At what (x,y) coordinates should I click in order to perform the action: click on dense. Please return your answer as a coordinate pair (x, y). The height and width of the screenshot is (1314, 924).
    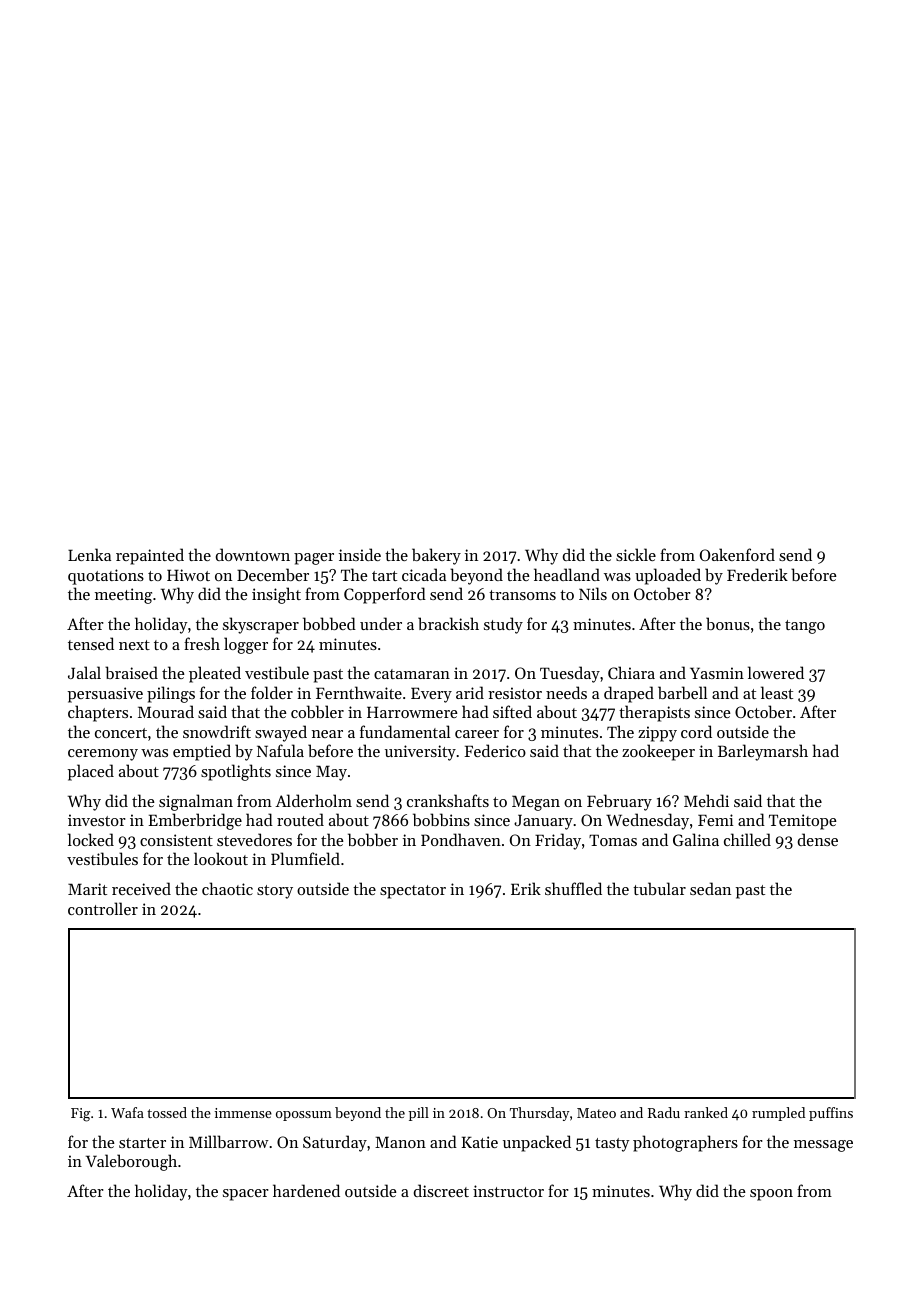
    Looking at the image, I should click on (818, 839).
